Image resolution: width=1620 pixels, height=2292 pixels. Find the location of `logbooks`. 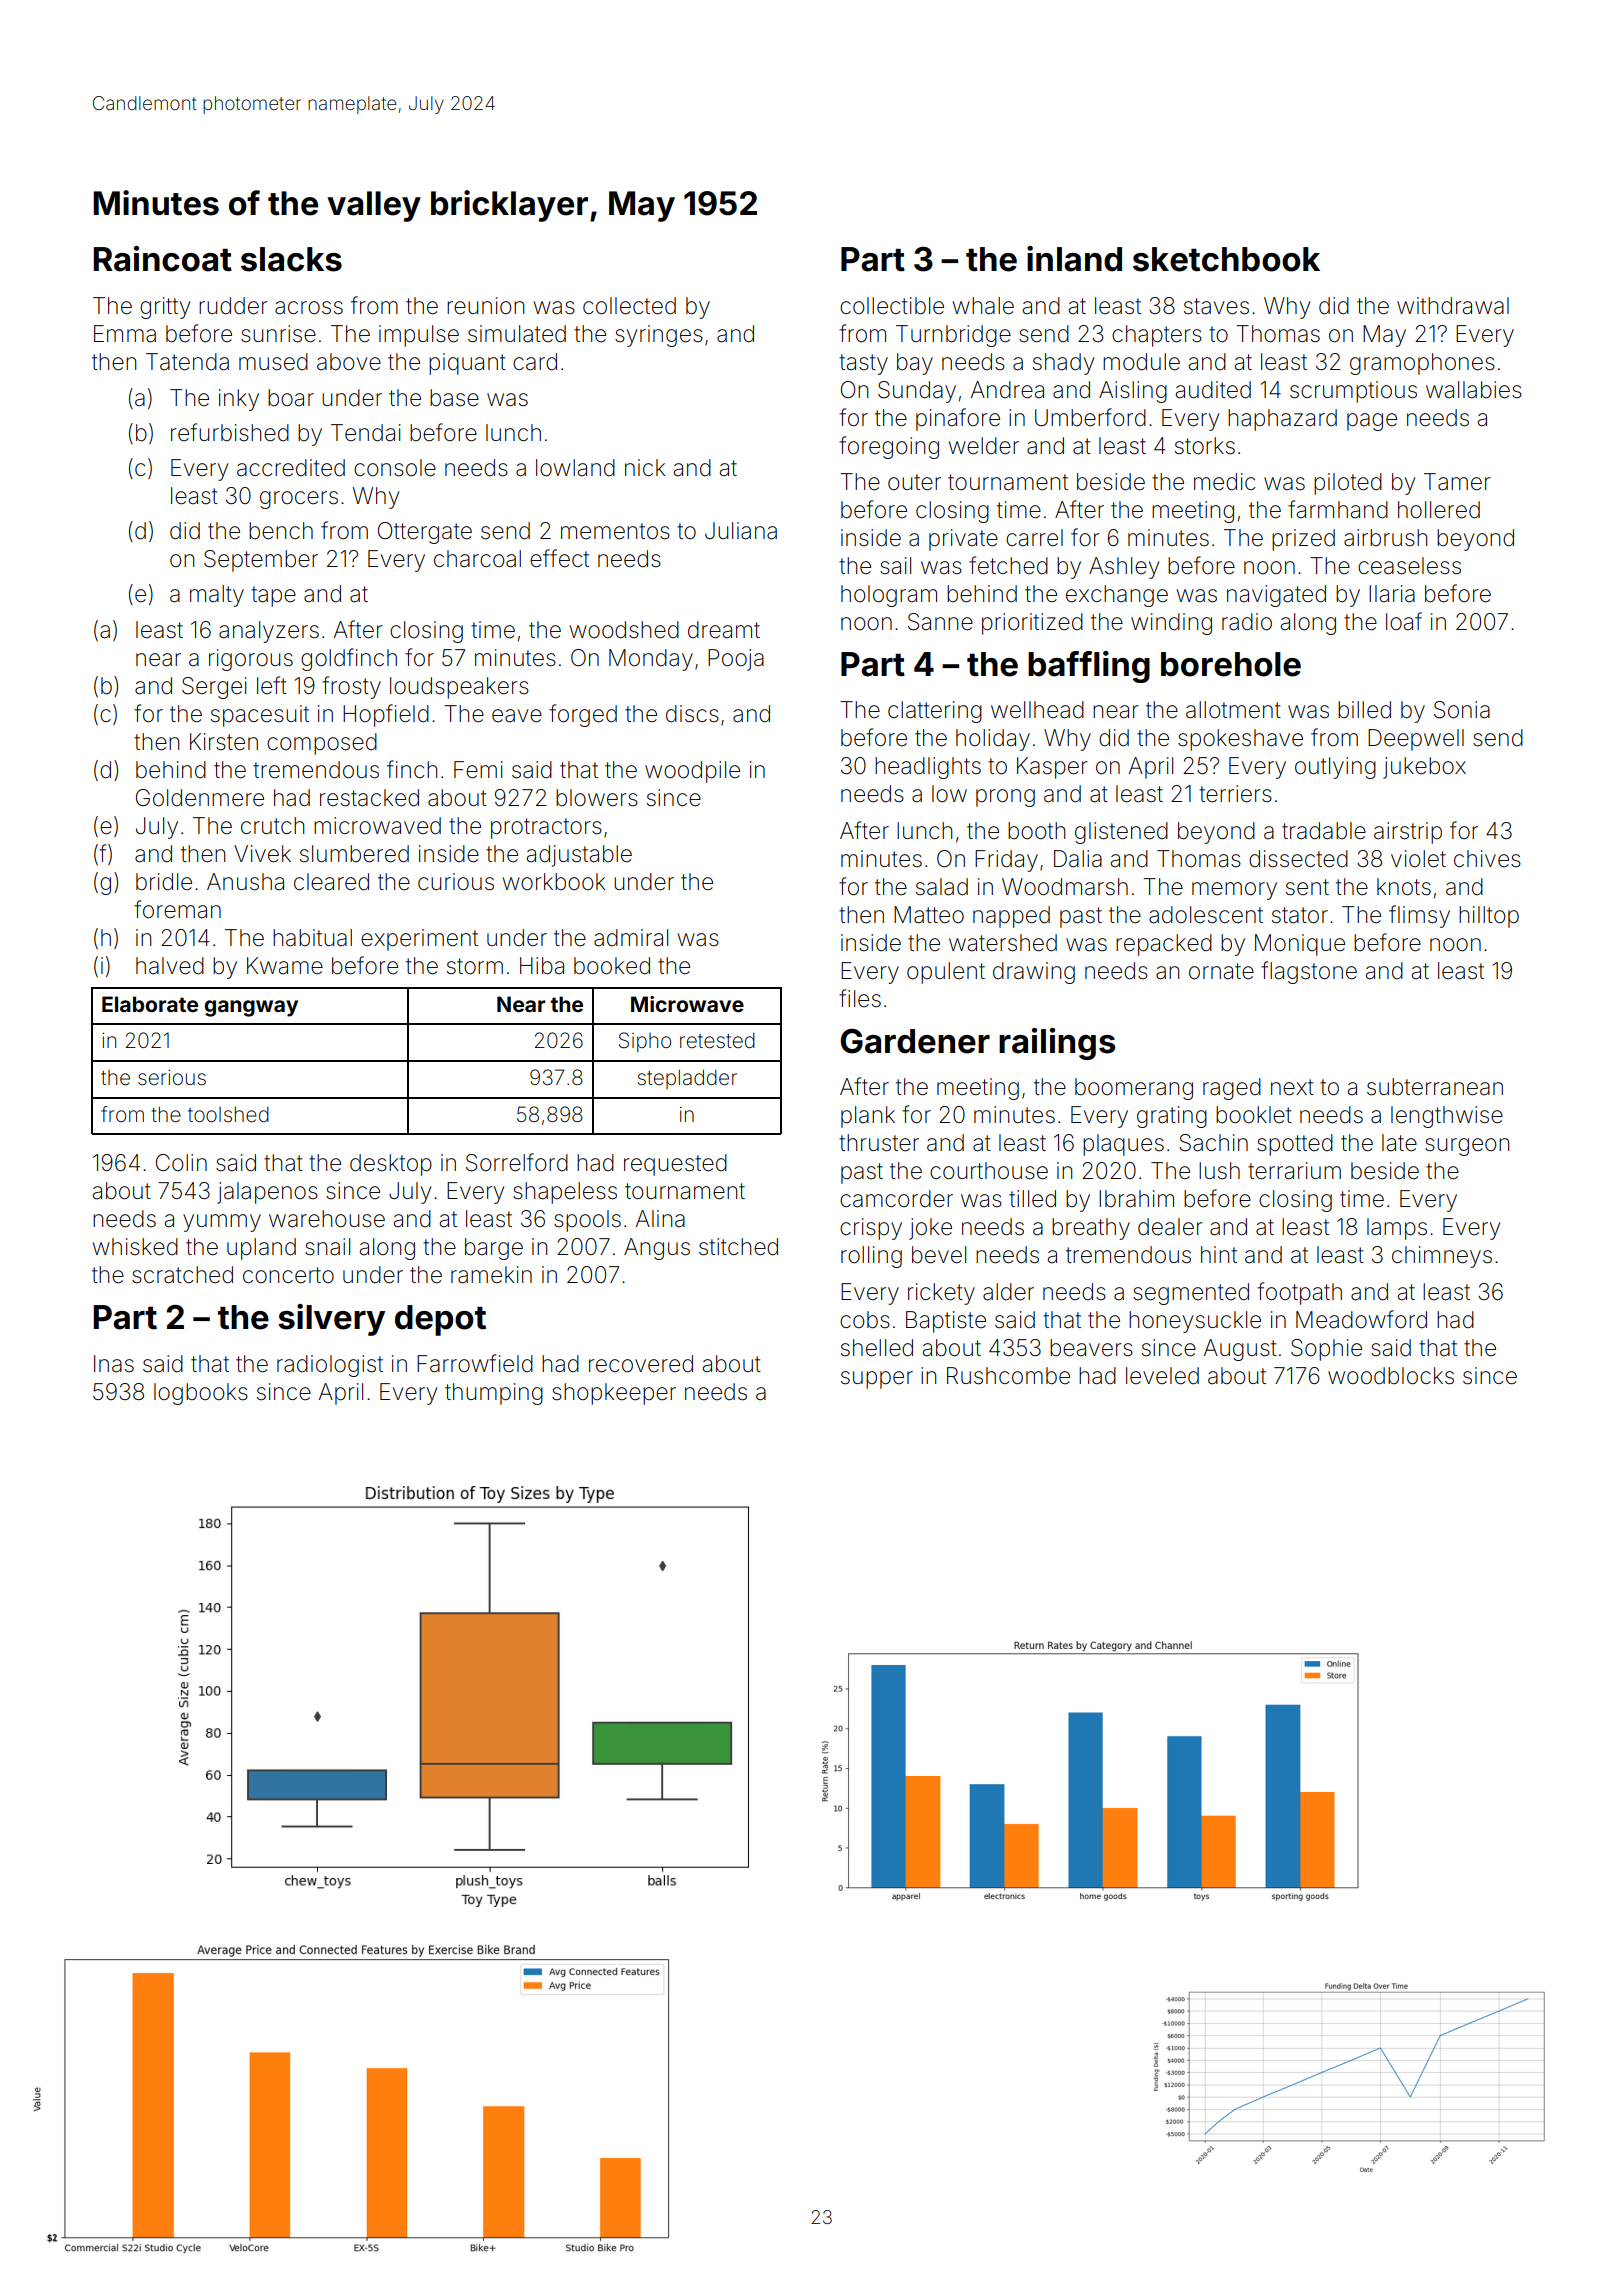

logbooks is located at coordinates (201, 1394).
